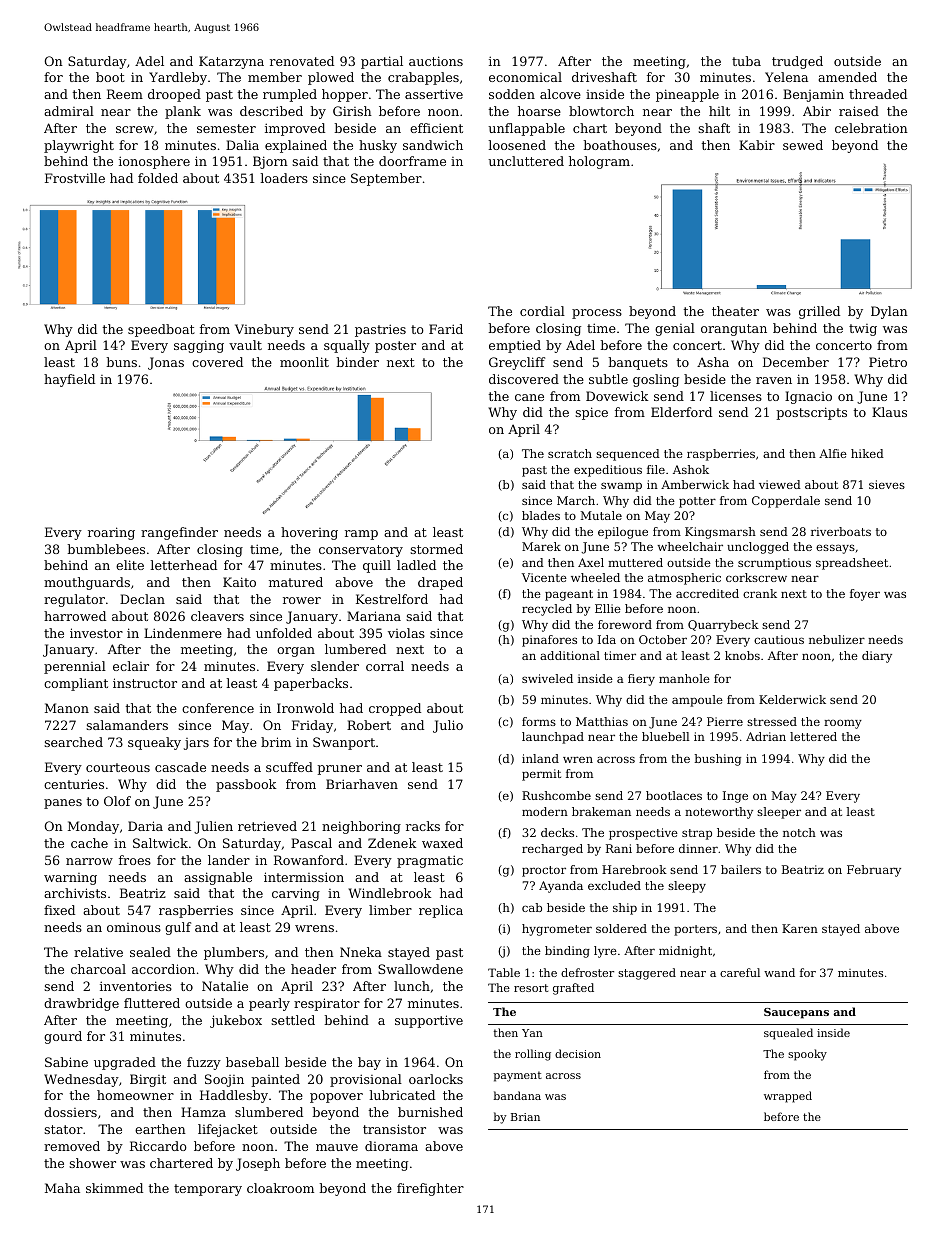 This screenshot has width=952, height=1233. What do you see at coordinates (800, 928) in the screenshot?
I see `Karen` at bounding box center [800, 928].
